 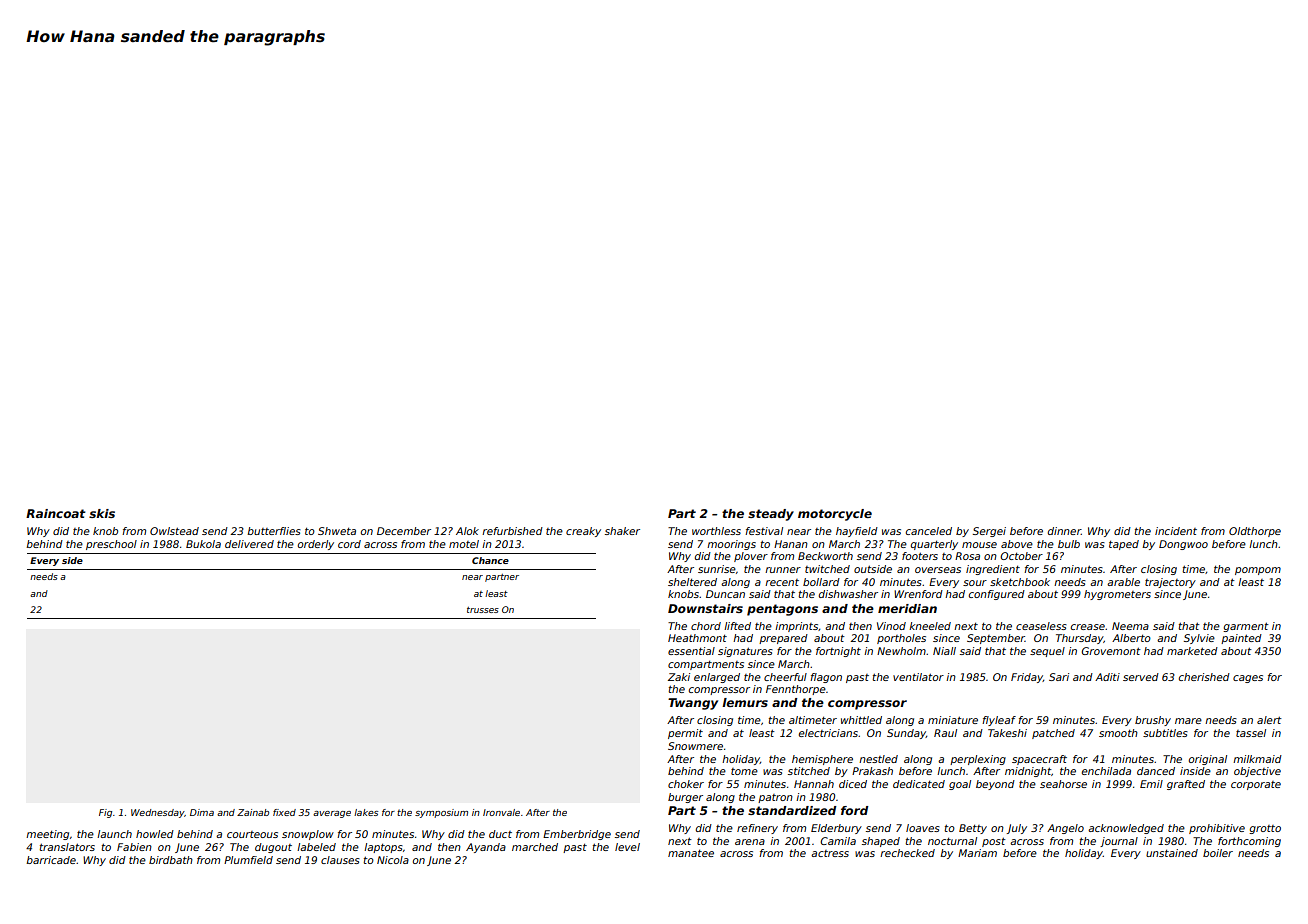 I want to click on manatee, so click(x=691, y=853).
